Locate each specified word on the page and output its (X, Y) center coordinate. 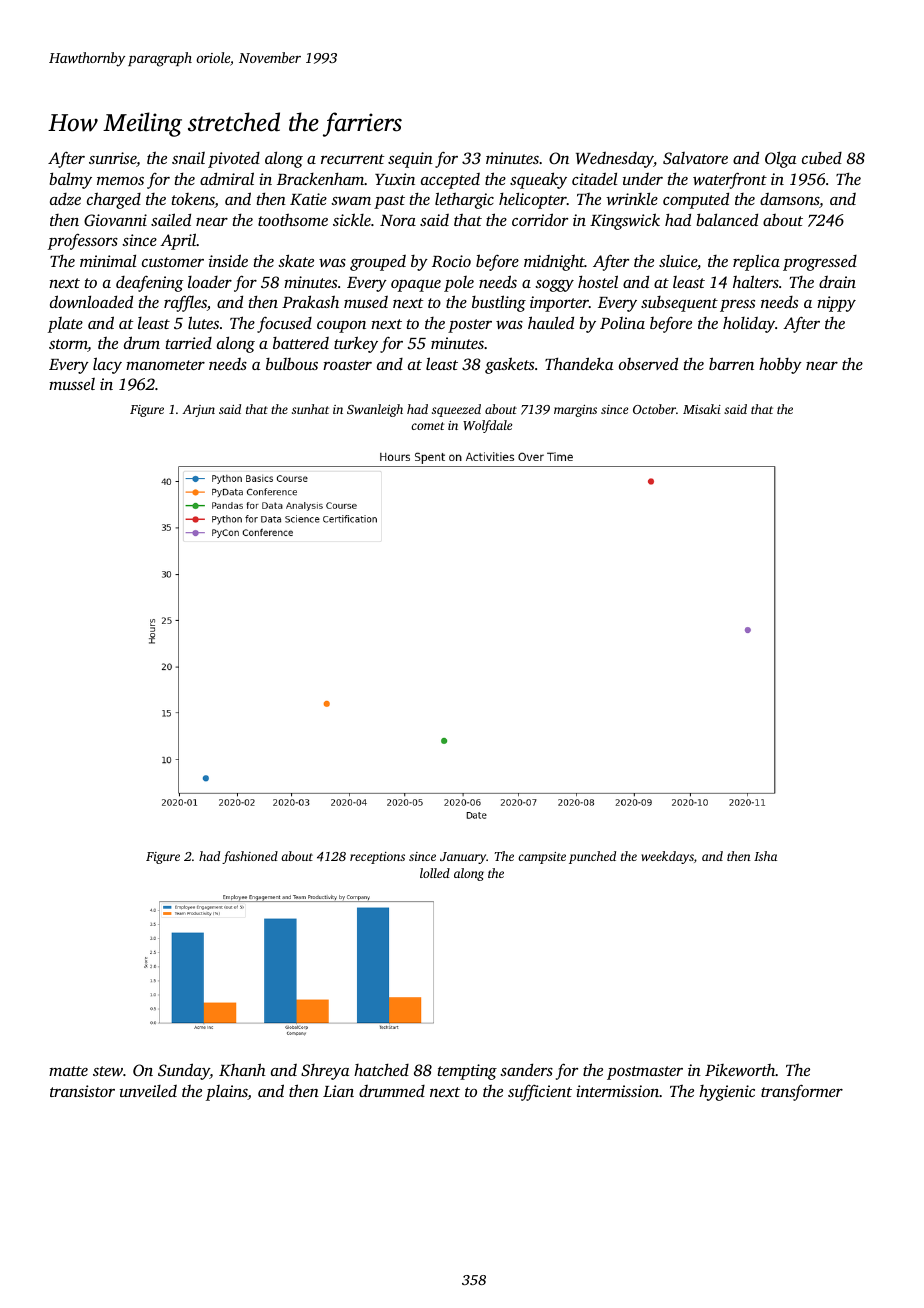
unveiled (148, 1091)
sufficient (540, 1092)
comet (428, 426)
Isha (765, 856)
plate (65, 325)
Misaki (702, 409)
